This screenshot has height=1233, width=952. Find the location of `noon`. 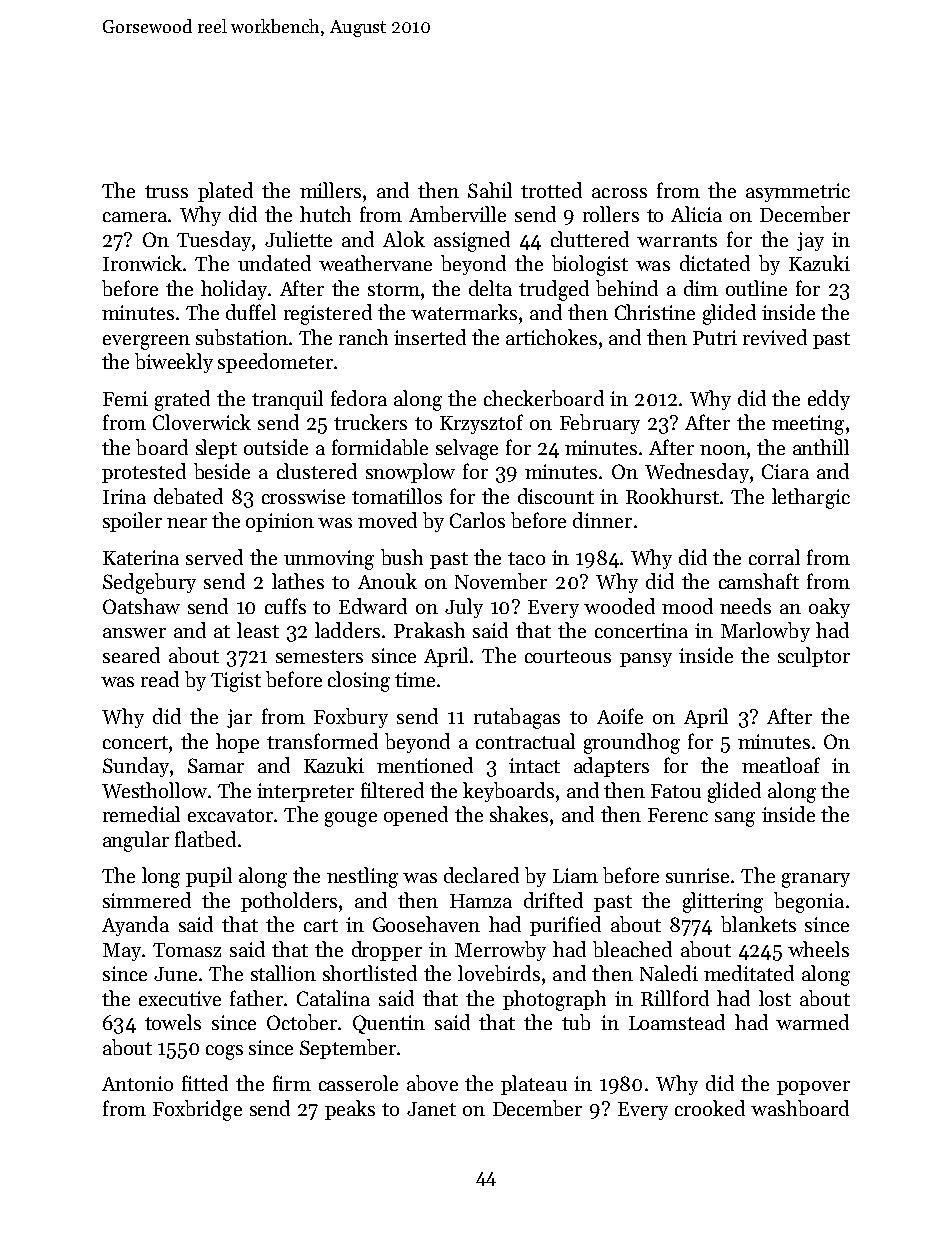

noon is located at coordinates (723, 450).
